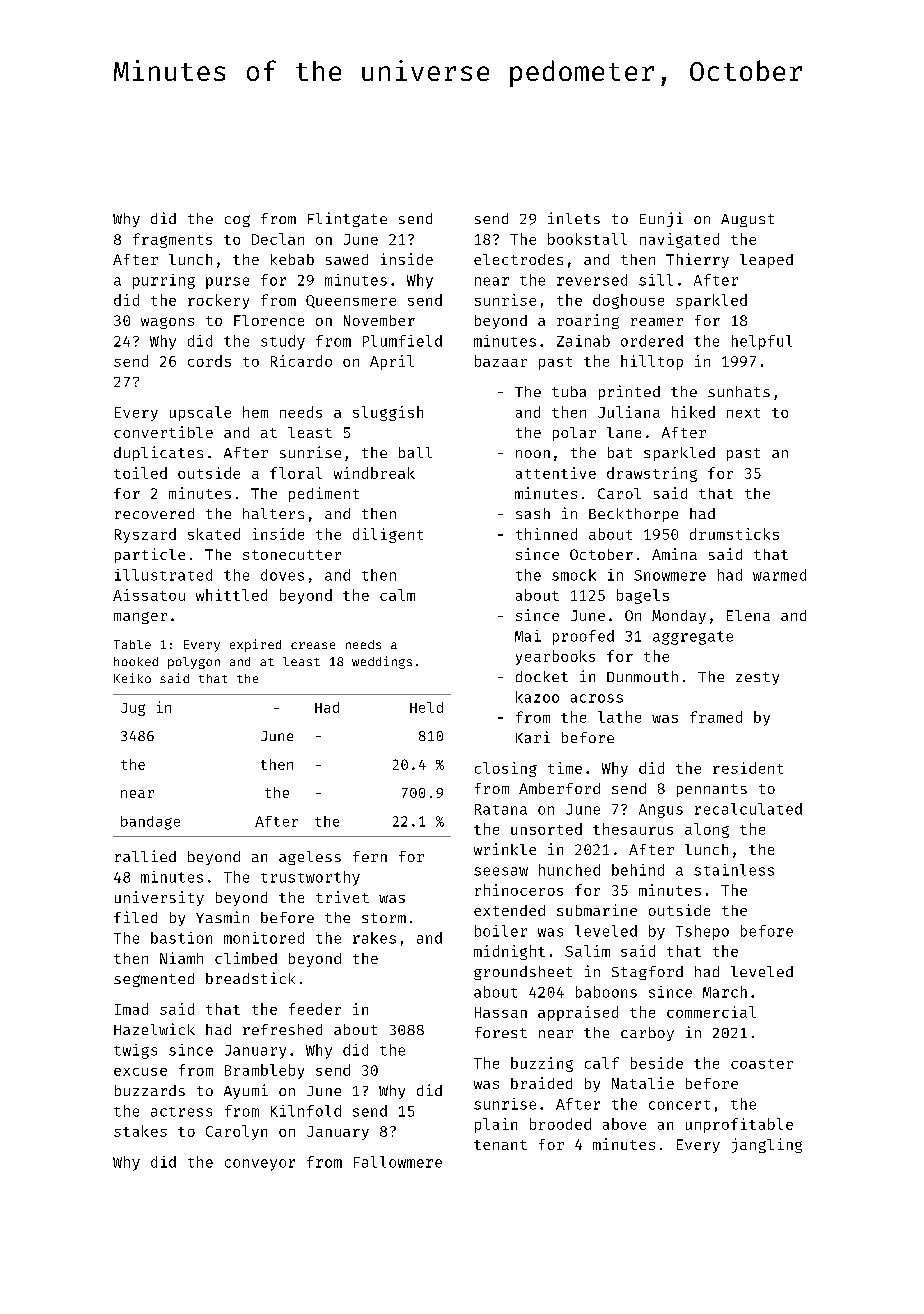  What do you see at coordinates (374, 938) in the screenshot?
I see `rakes` at bounding box center [374, 938].
